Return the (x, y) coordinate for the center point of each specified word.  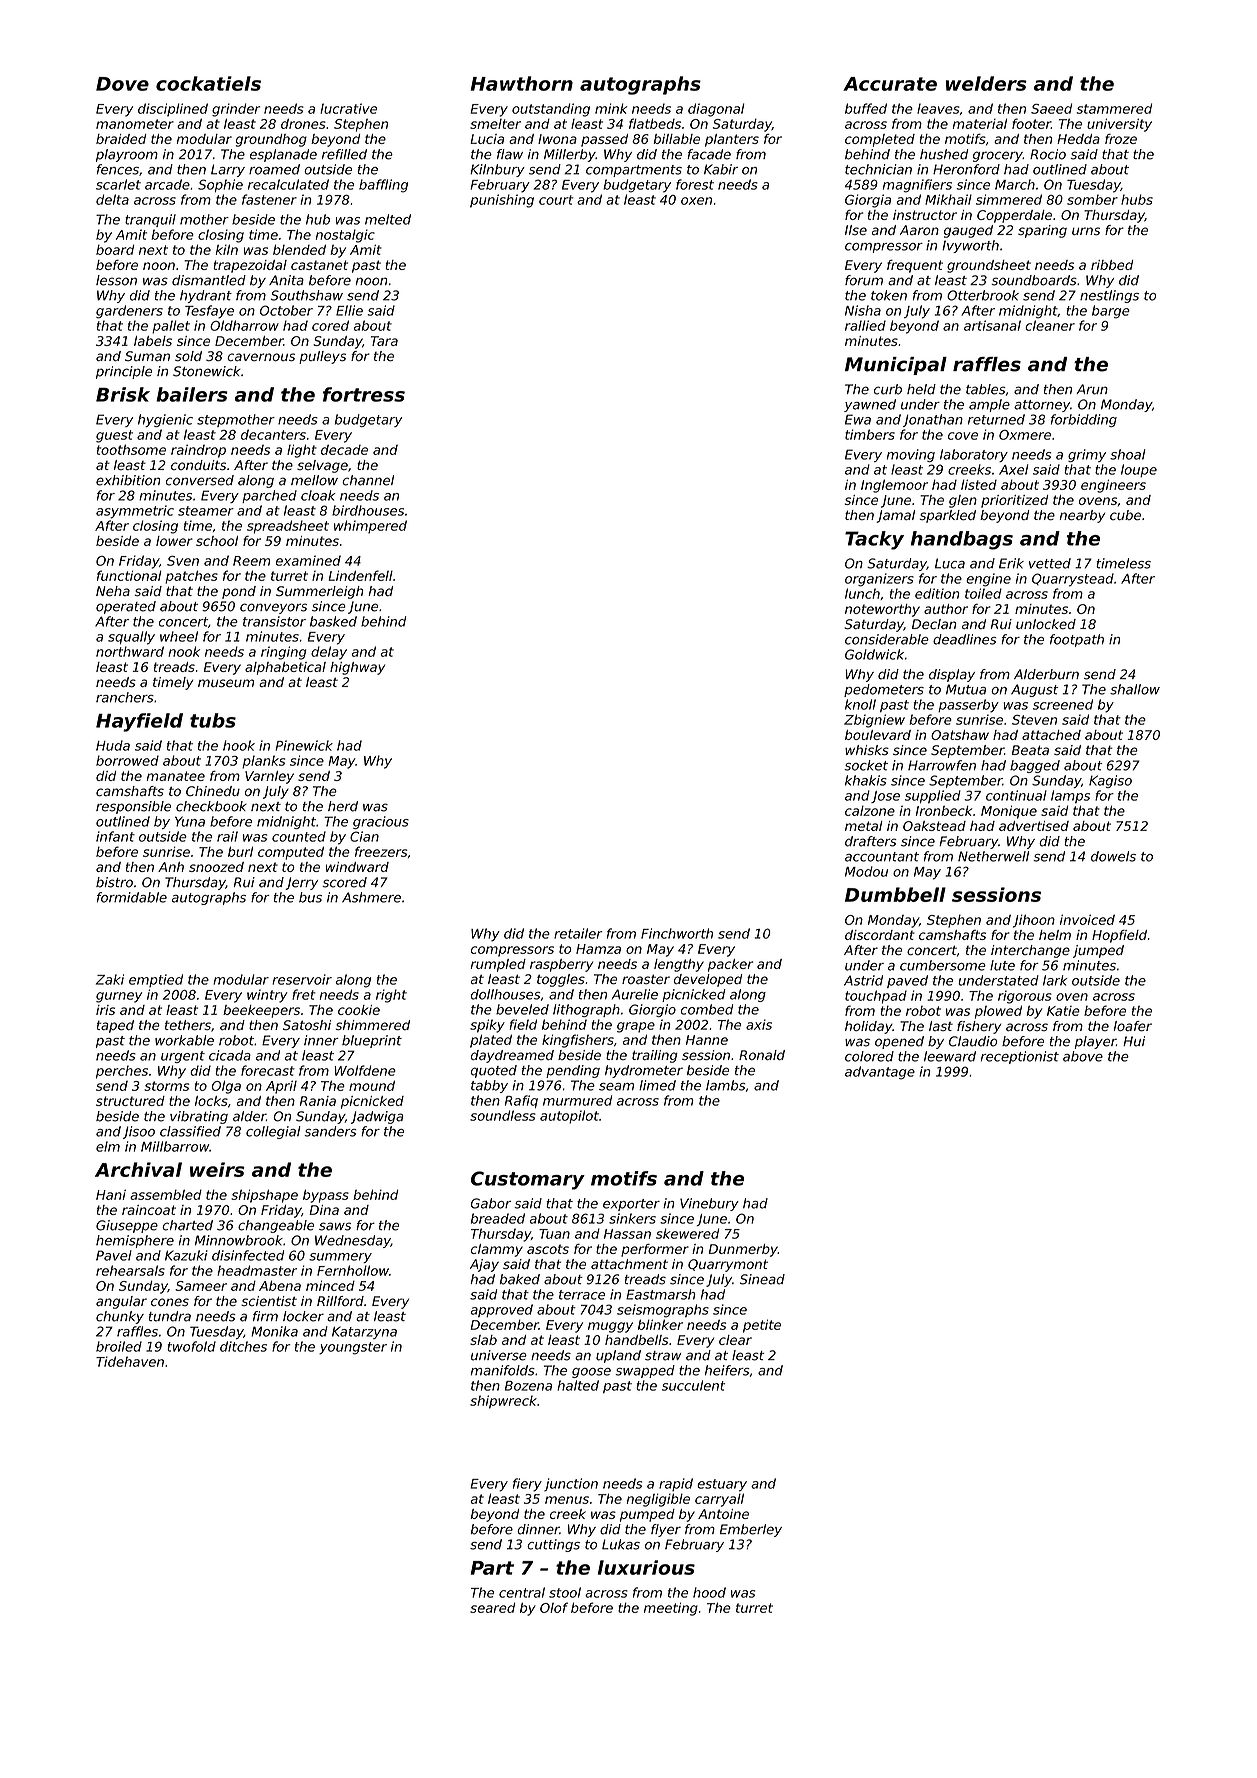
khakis (866, 780)
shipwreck (503, 1402)
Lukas (621, 1544)
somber (1092, 199)
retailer (578, 933)
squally (131, 638)
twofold (191, 1346)
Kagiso (1110, 781)
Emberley (751, 1530)
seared (492, 1607)
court (556, 200)
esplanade (283, 155)
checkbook (211, 806)
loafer (1133, 1026)
